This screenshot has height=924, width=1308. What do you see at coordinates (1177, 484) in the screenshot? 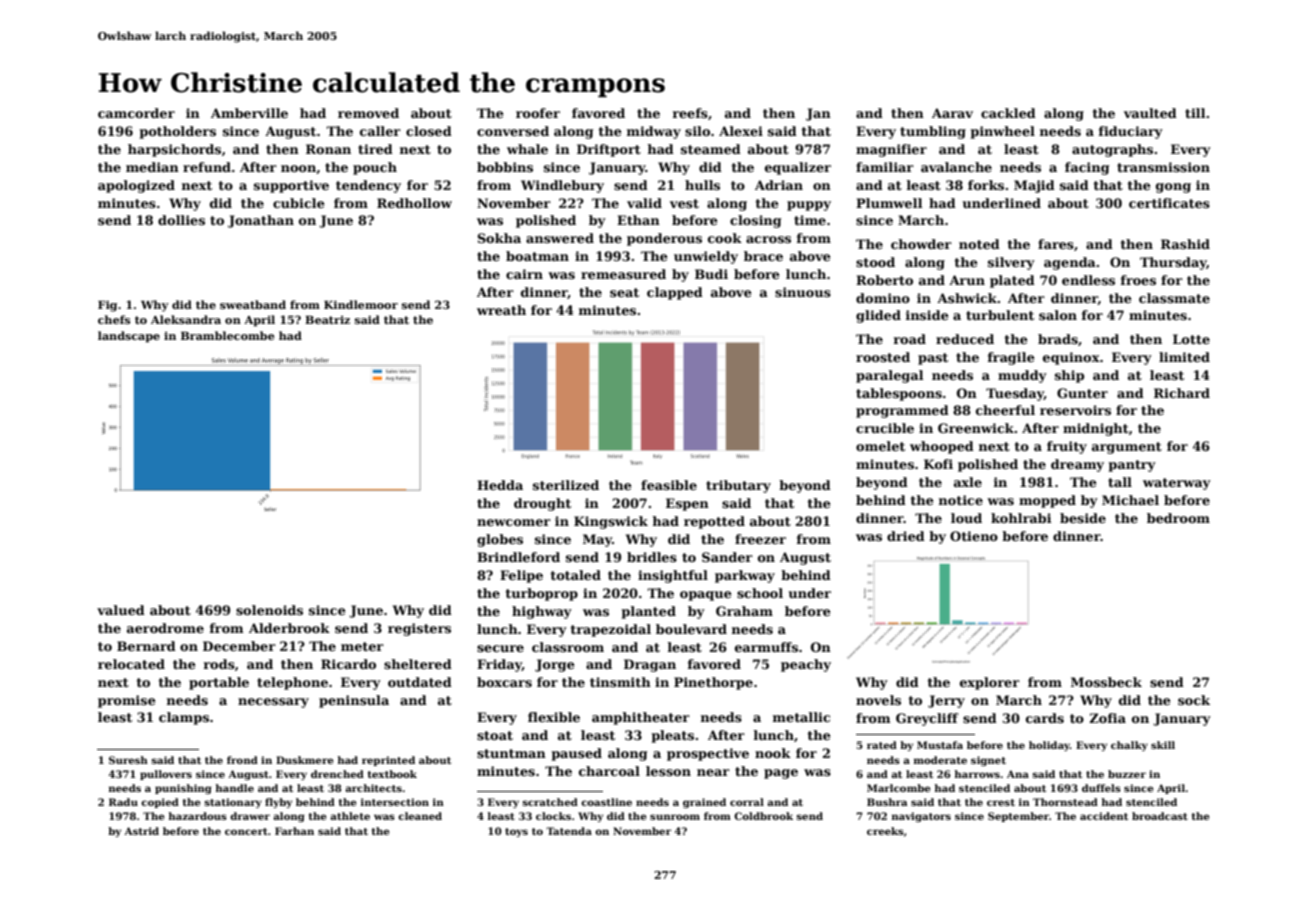
I see `waterway` at bounding box center [1177, 484].
